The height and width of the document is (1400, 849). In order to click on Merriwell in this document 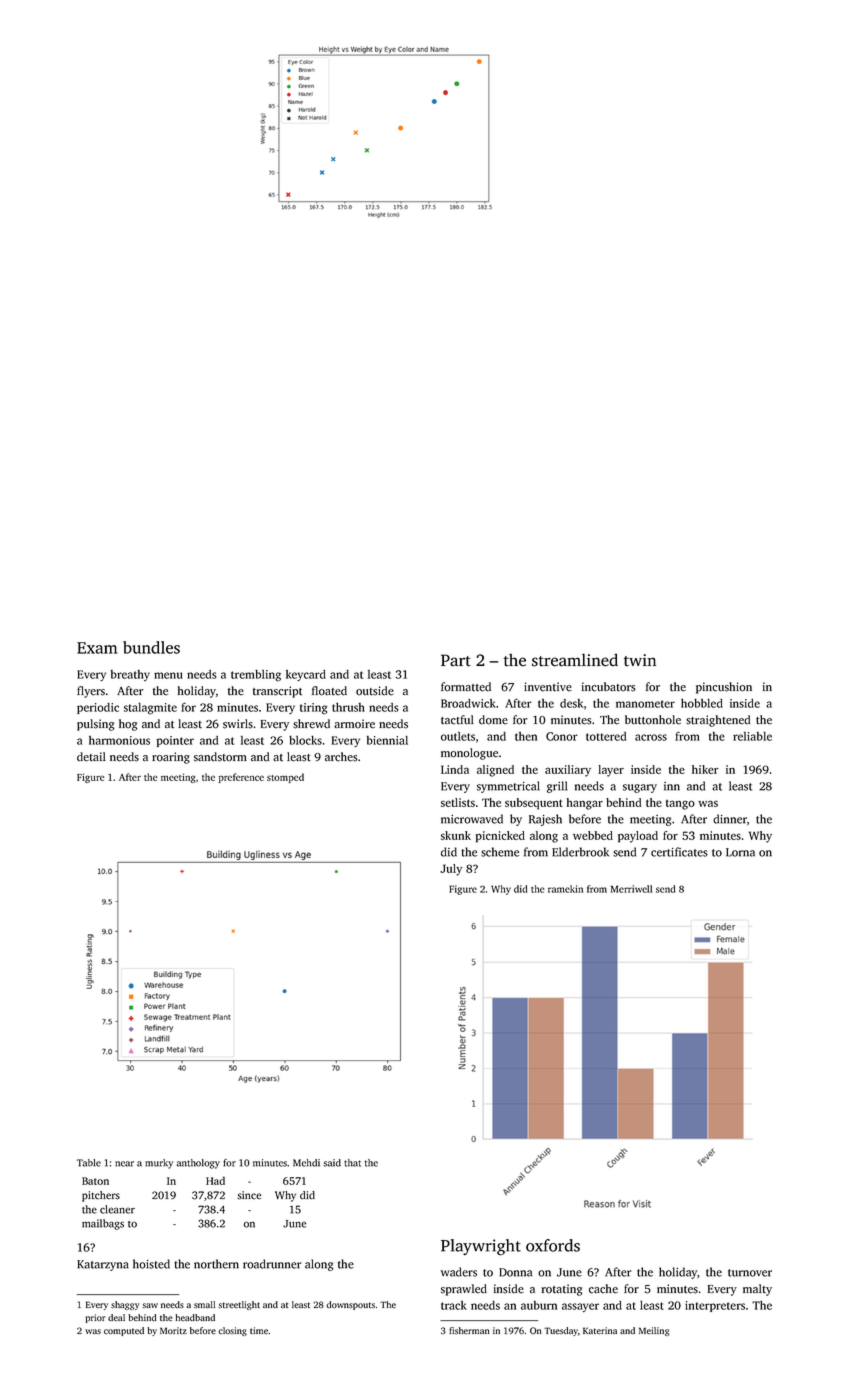, I will do `click(631, 889)`.
